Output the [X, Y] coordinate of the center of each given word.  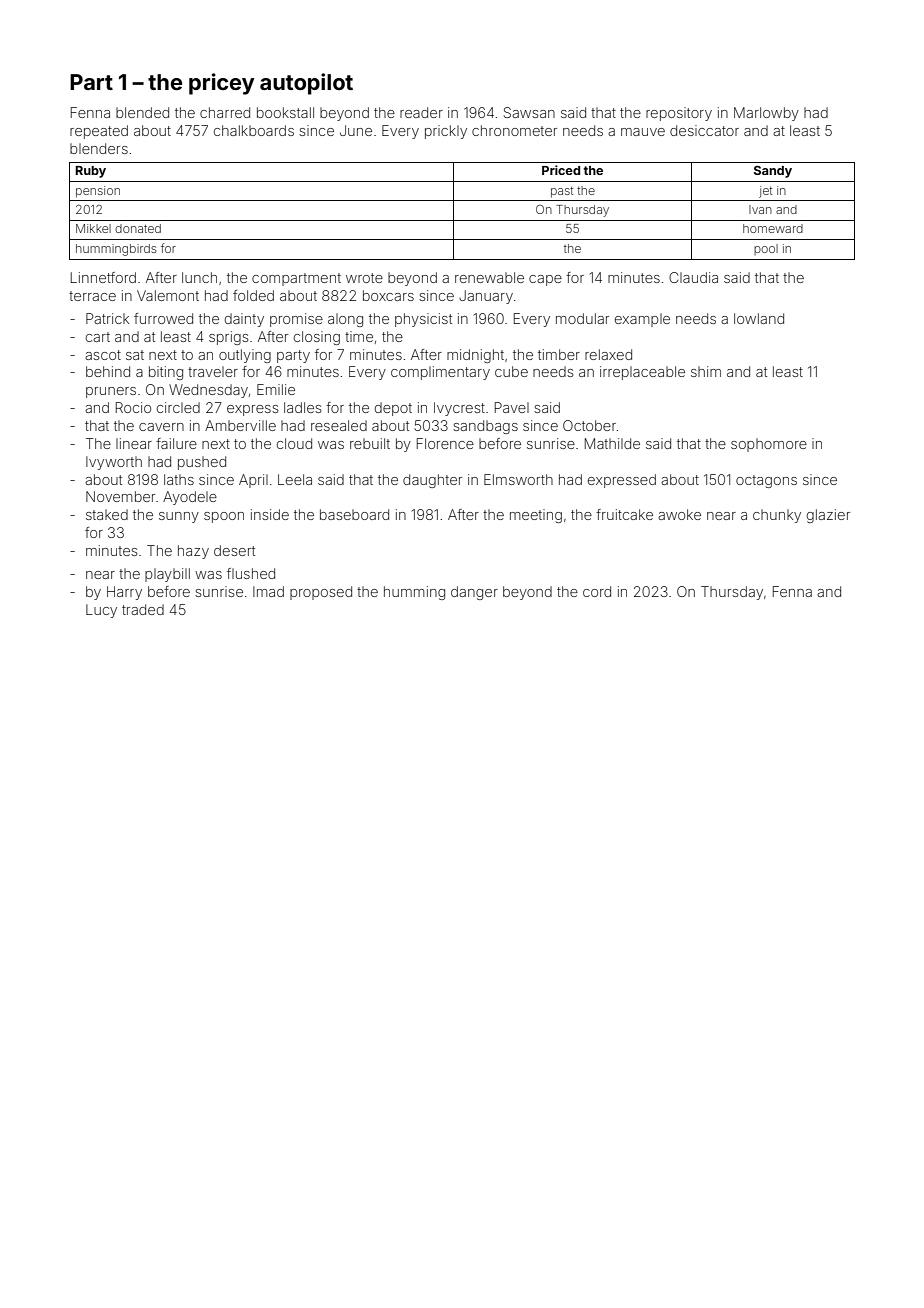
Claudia [693, 277]
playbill [167, 575]
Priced [561, 170]
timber [559, 354]
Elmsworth [518, 479]
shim [706, 371]
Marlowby [766, 114]
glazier [828, 516]
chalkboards [254, 130]
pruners [111, 392]
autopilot [306, 84]
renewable [489, 277]
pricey [222, 84]
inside [270, 514]
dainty [244, 320]
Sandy [773, 172]
